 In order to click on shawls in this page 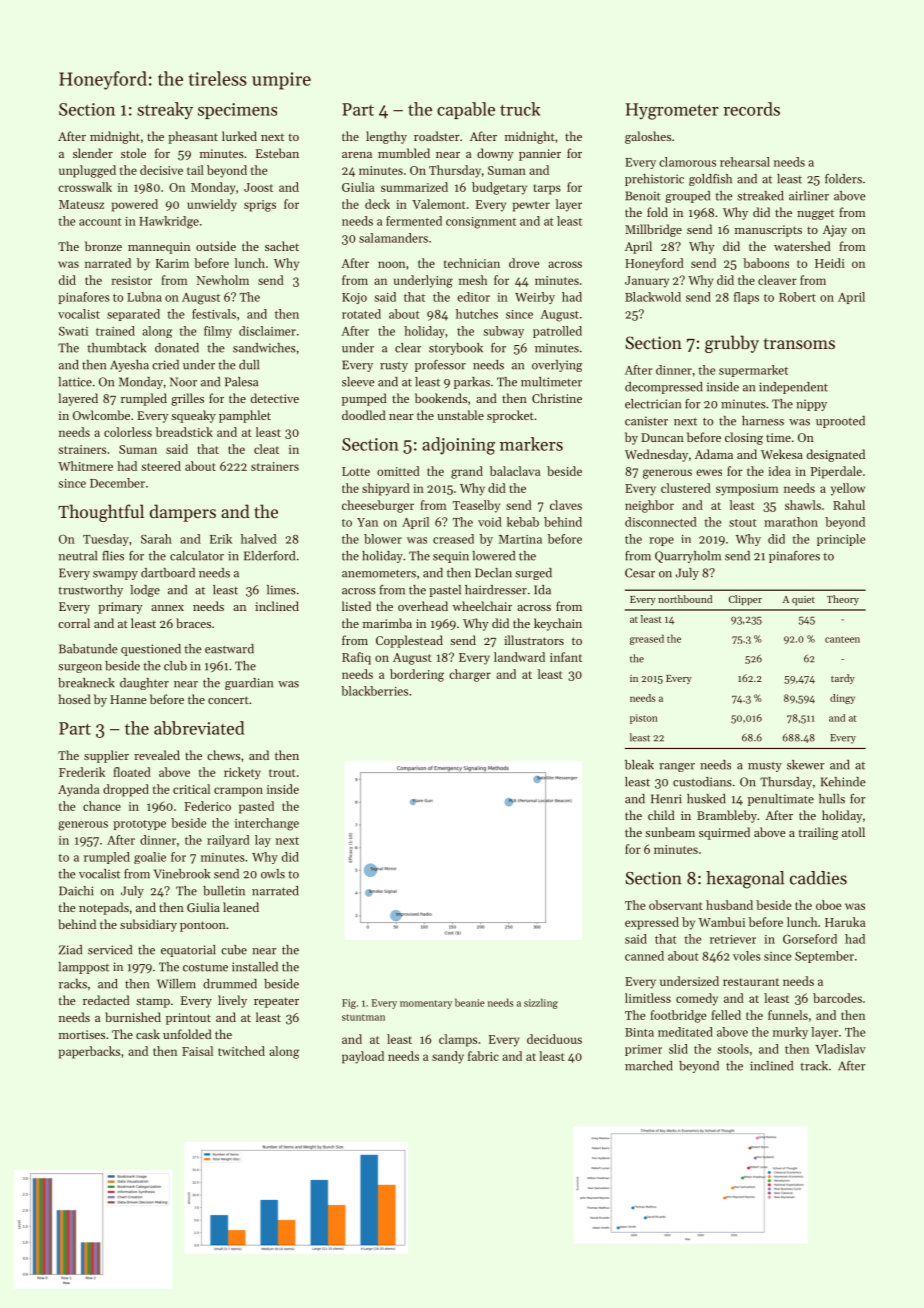, I will do `click(803, 505)`.
